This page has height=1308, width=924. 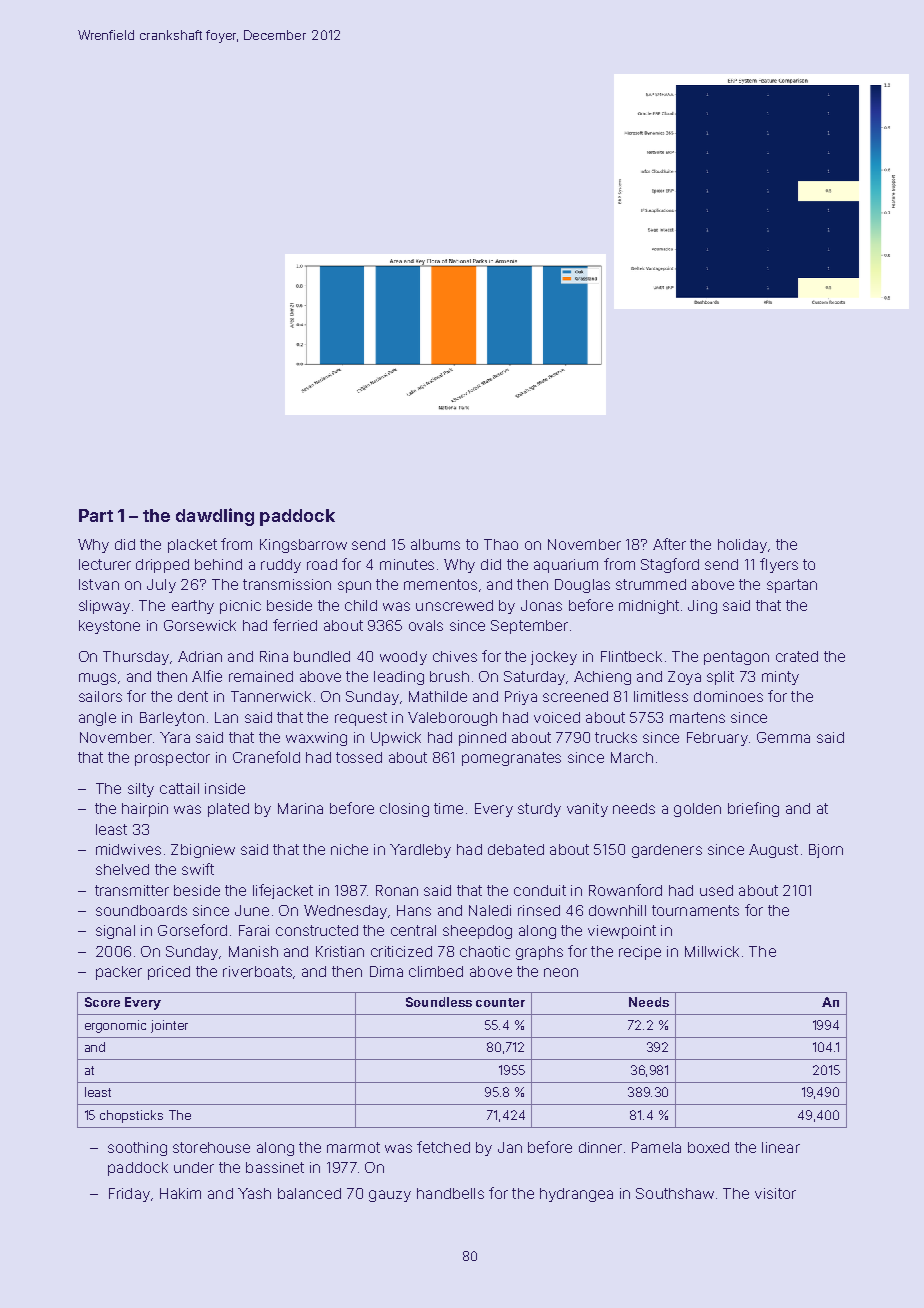 What do you see at coordinates (215, 517) in the page?
I see `dawdling` at bounding box center [215, 517].
